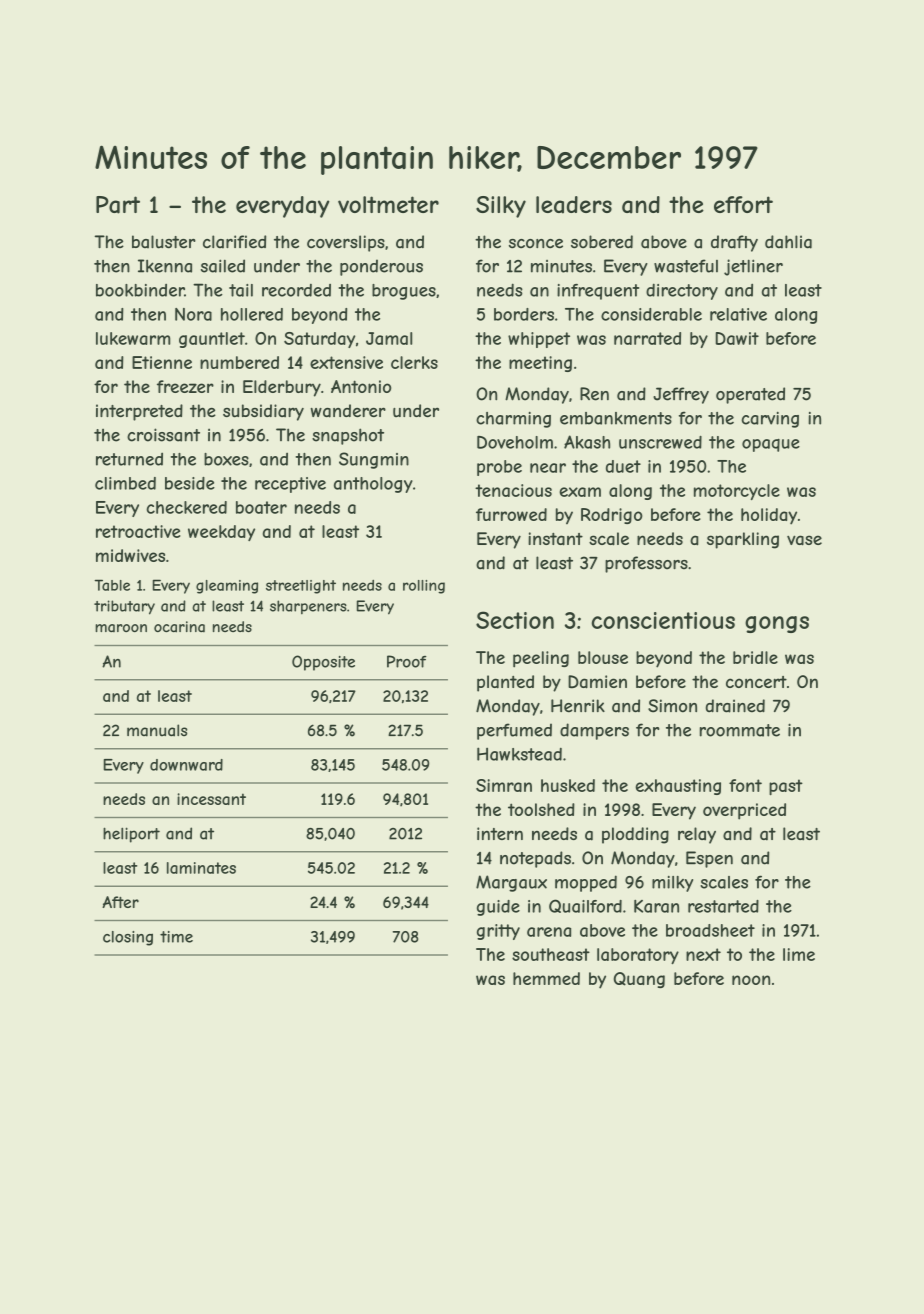 The height and width of the screenshot is (1314, 924). I want to click on Proof, so click(406, 661).
